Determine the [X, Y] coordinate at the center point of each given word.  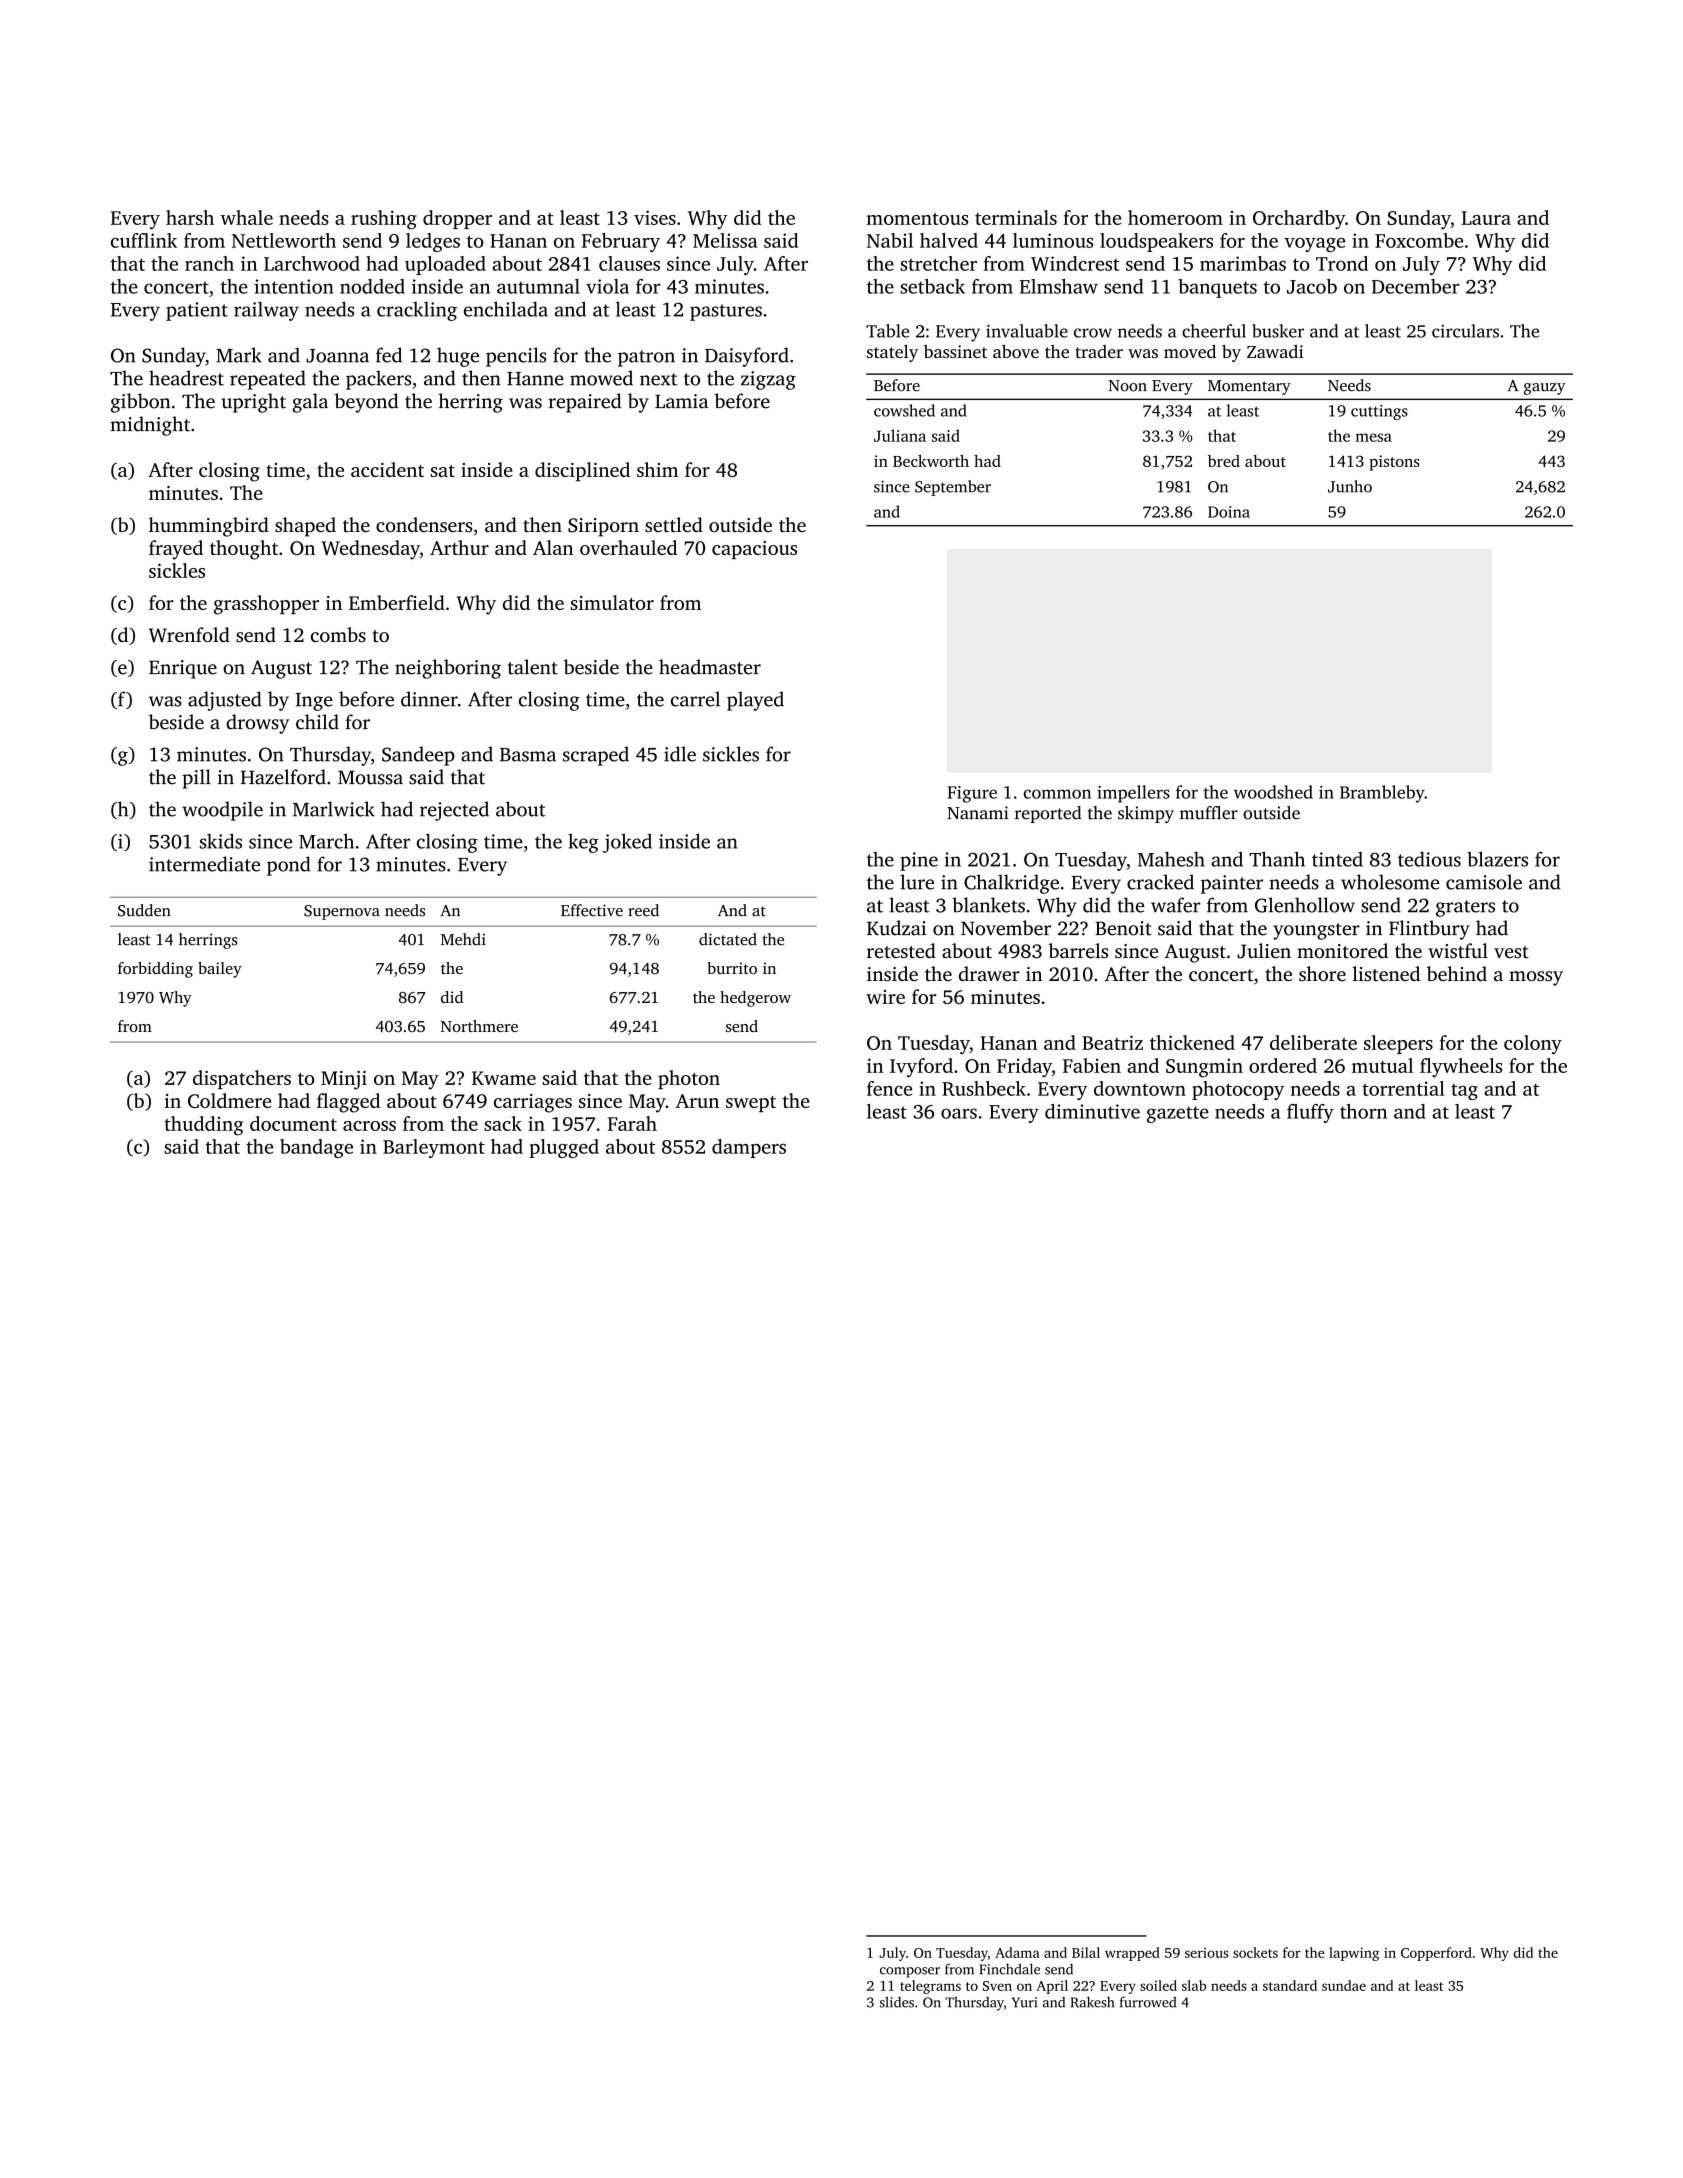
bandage [316, 1148]
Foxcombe [1419, 240]
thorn [1363, 1111]
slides [897, 2002]
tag [1464, 1092]
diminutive [1092, 1111]
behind [1457, 973]
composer [910, 1972]
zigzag [768, 380]
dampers [749, 1148]
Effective [592, 910]
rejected [454, 811]
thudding [203, 1126]
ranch [209, 263]
